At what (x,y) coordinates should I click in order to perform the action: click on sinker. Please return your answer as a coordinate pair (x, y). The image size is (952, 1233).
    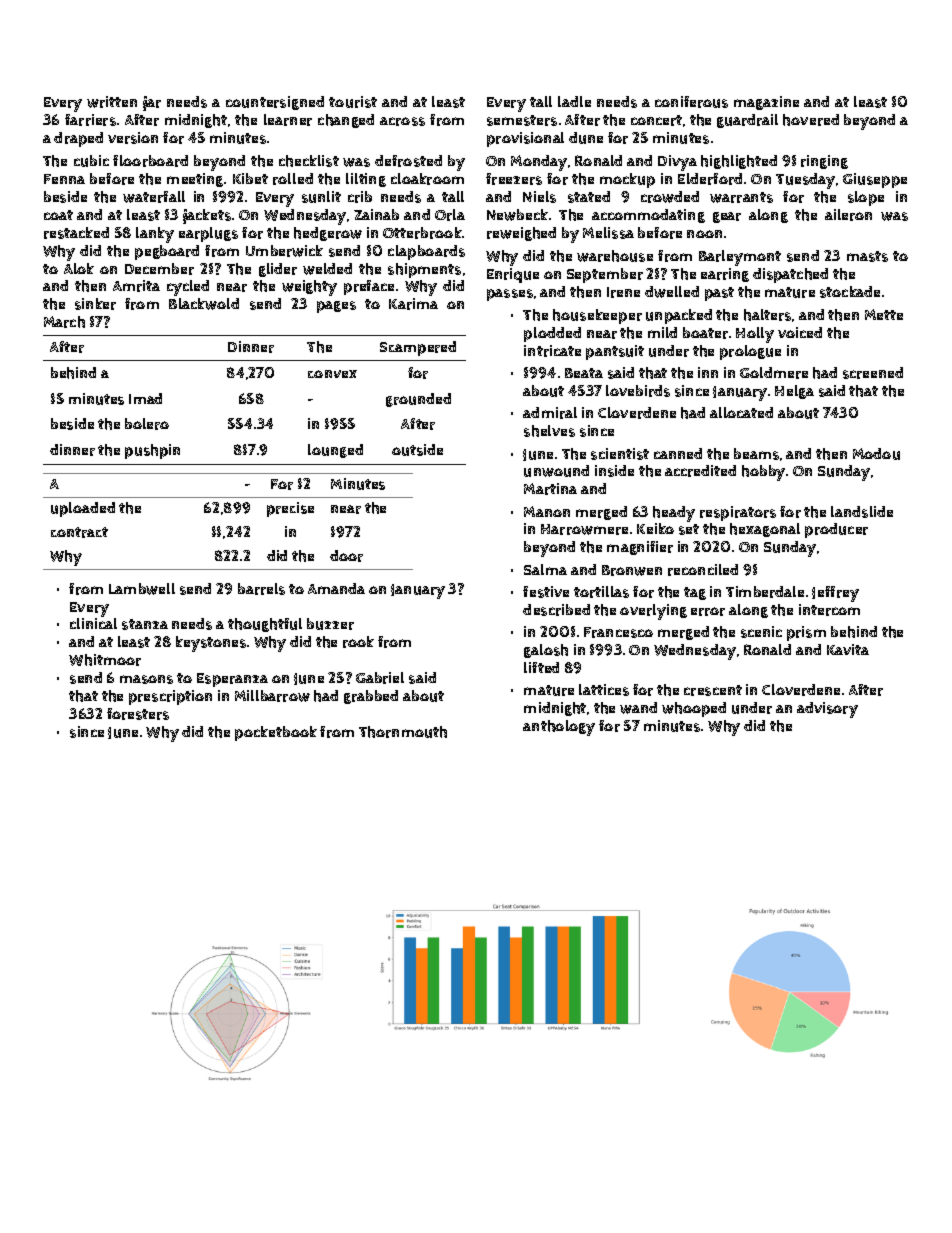
    Looking at the image, I should click on (95, 304).
